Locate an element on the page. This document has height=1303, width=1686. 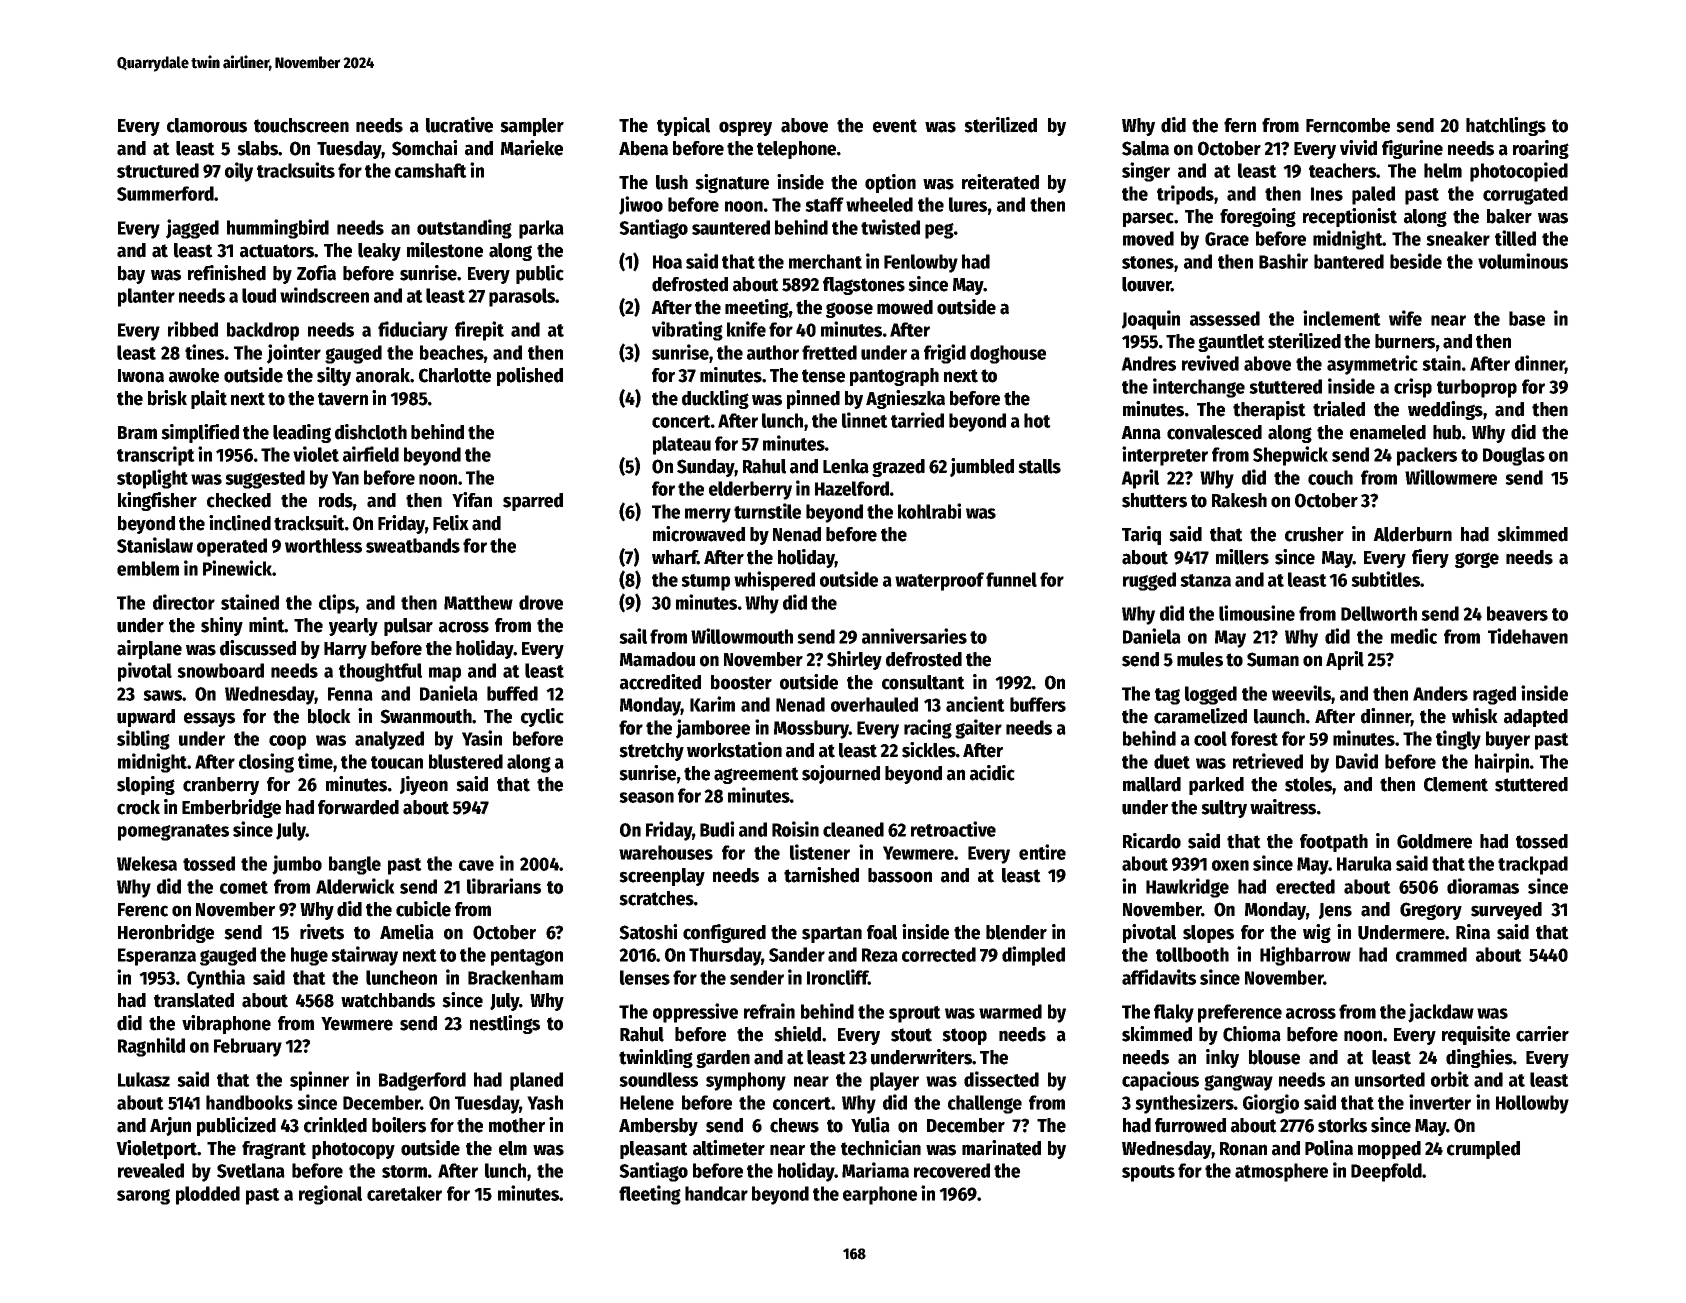
base is located at coordinates (1527, 318).
